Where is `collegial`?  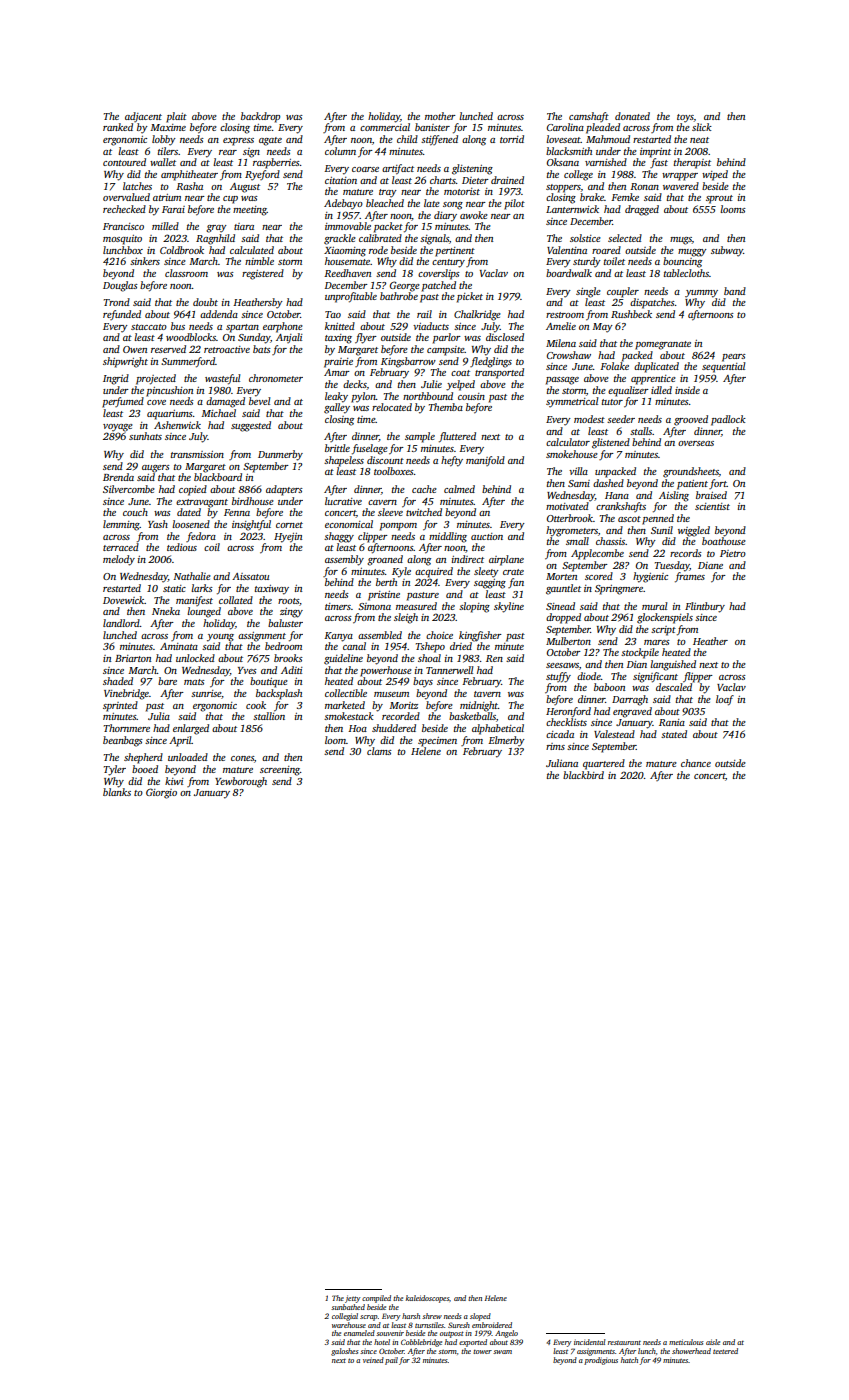 collegial is located at coordinates (345, 1317).
